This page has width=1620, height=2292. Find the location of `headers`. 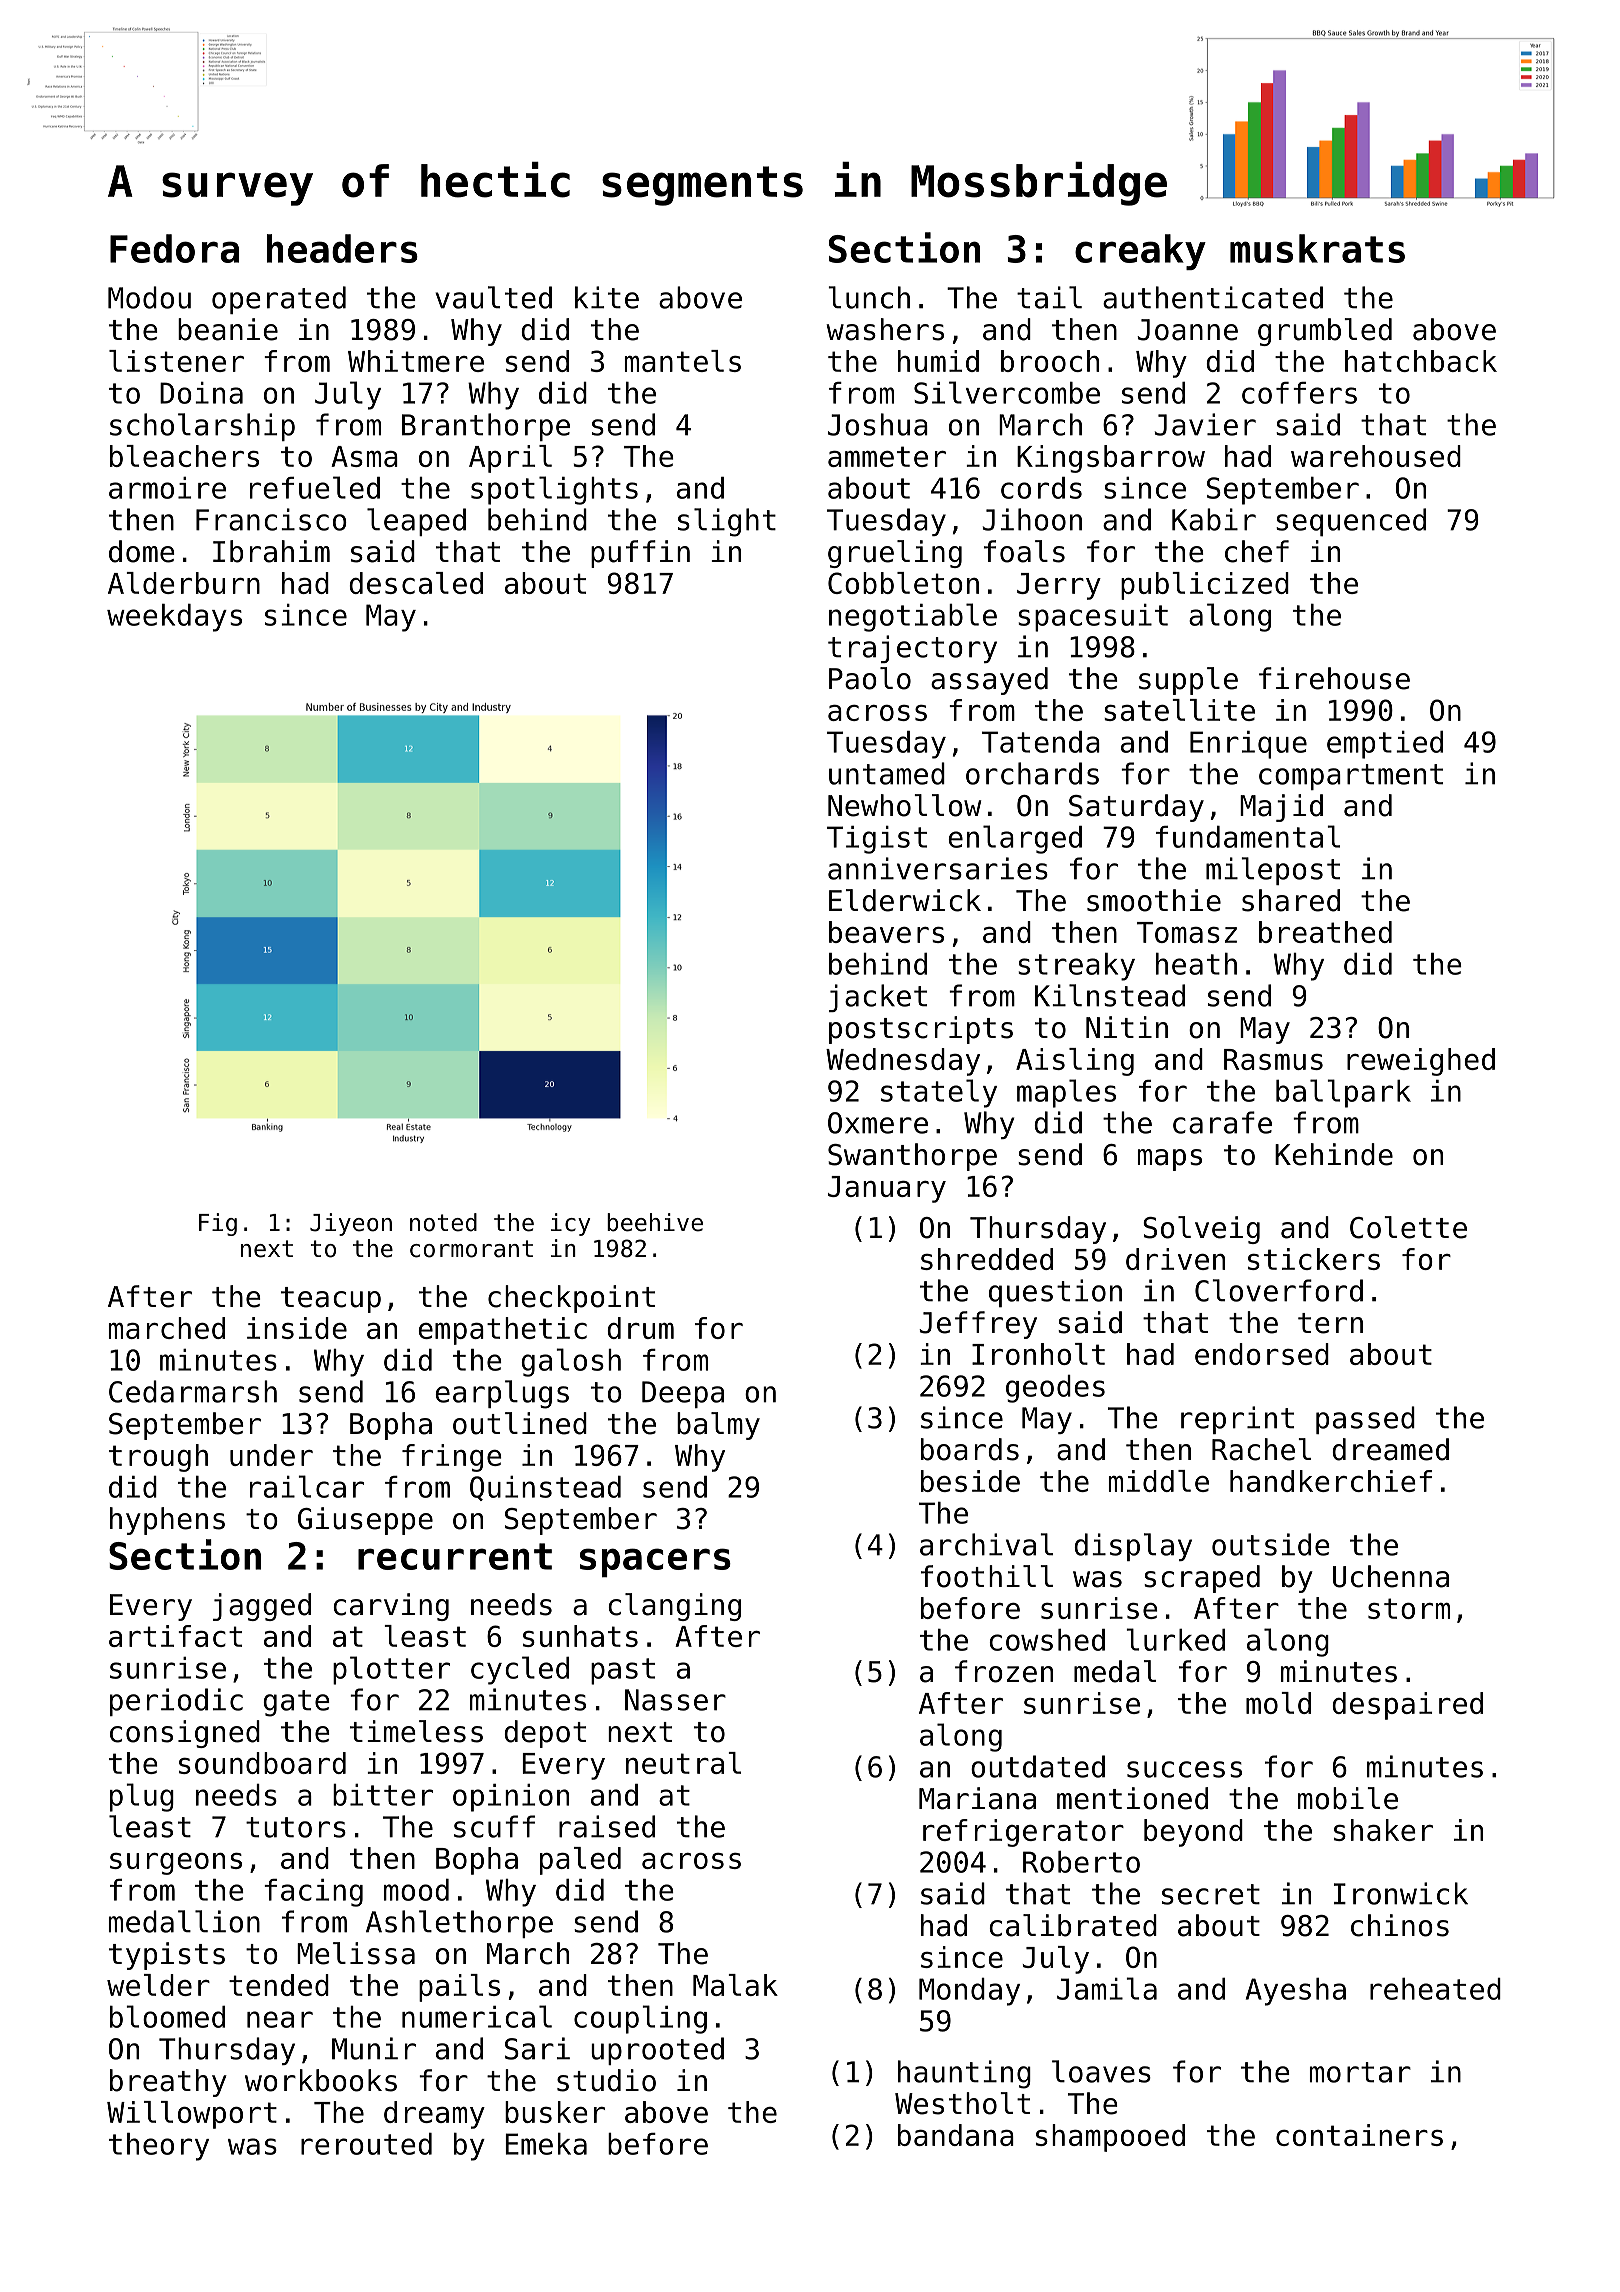

headers is located at coordinates (342, 248).
